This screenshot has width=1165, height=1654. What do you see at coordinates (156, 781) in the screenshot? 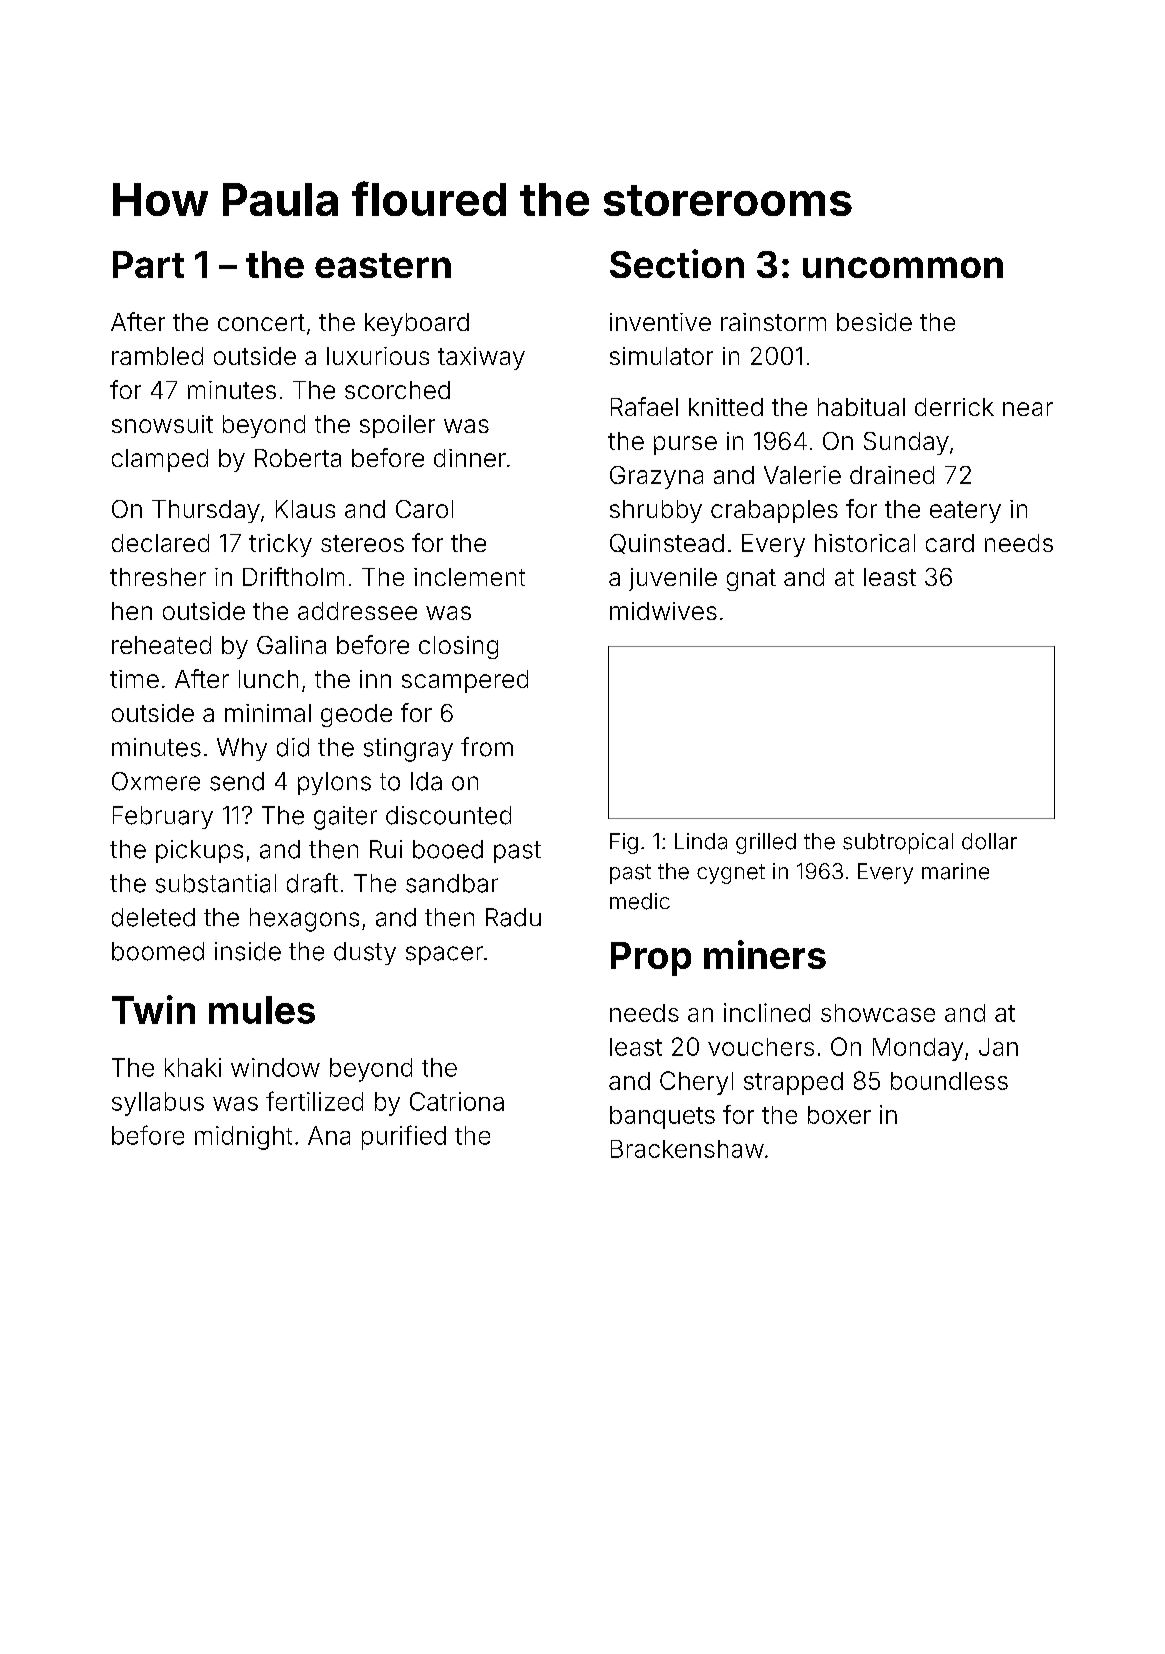
I see `Oxmere` at bounding box center [156, 781].
